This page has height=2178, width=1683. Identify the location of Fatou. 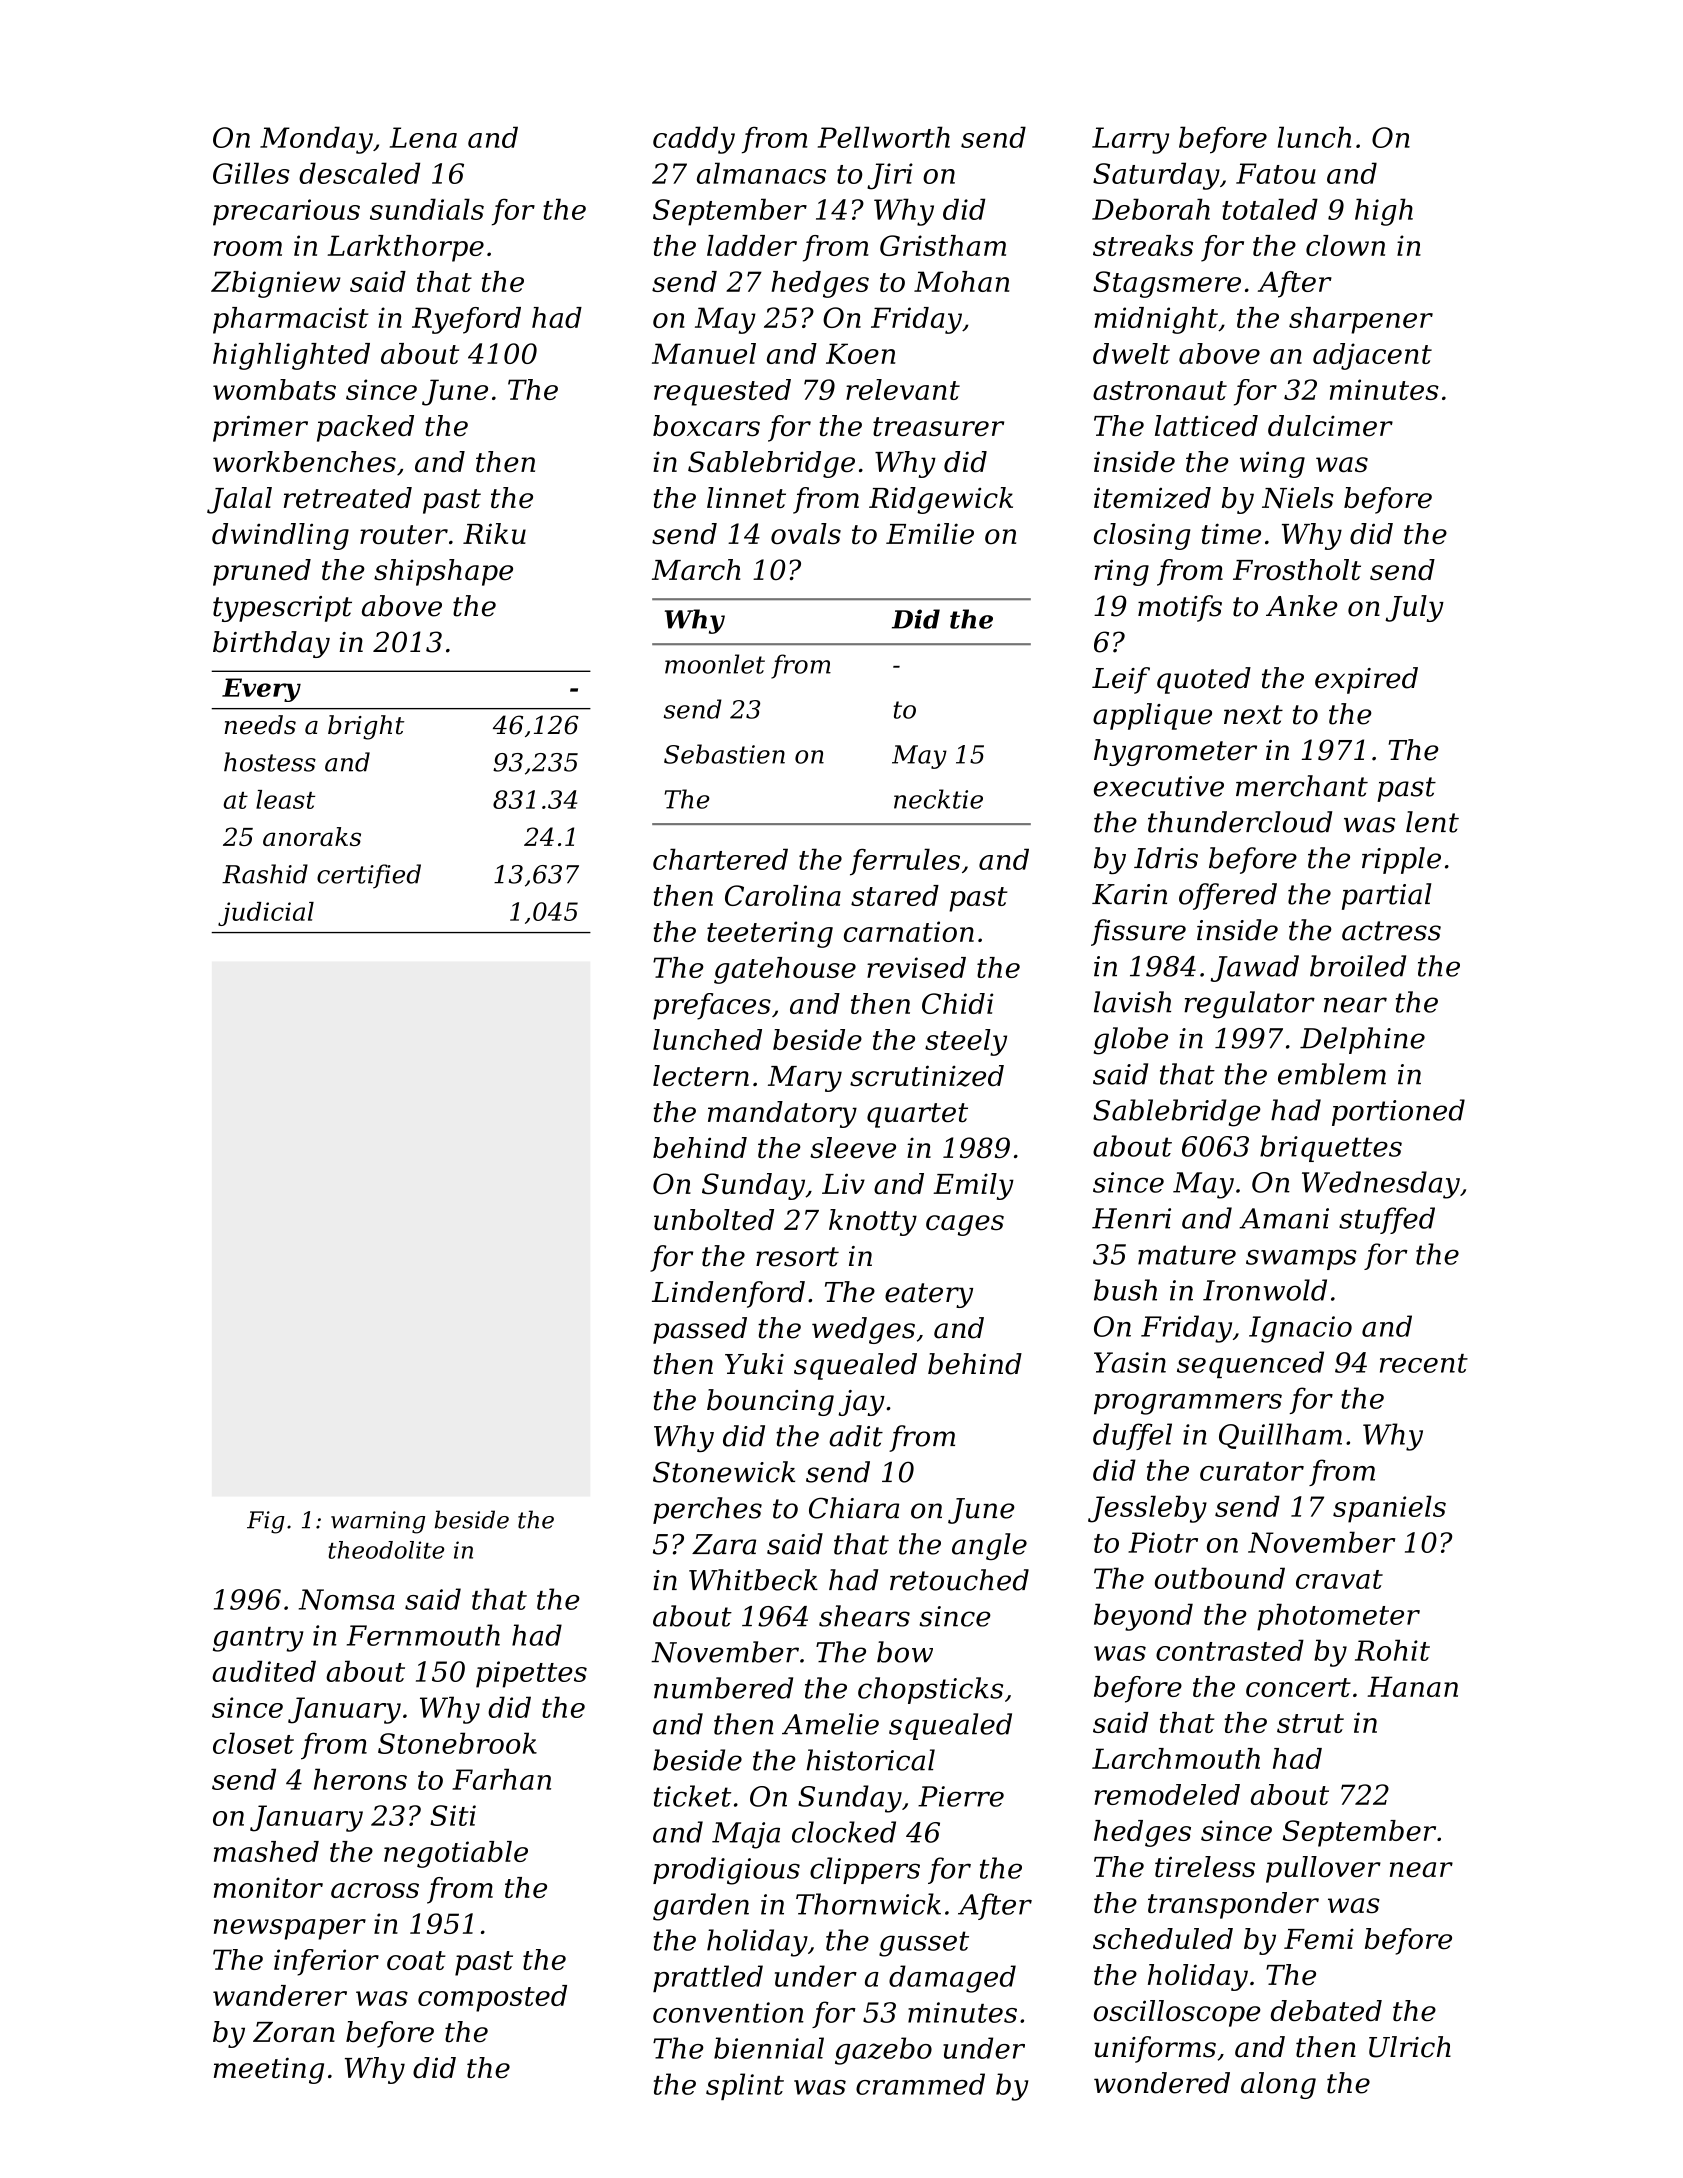
(1276, 173).
